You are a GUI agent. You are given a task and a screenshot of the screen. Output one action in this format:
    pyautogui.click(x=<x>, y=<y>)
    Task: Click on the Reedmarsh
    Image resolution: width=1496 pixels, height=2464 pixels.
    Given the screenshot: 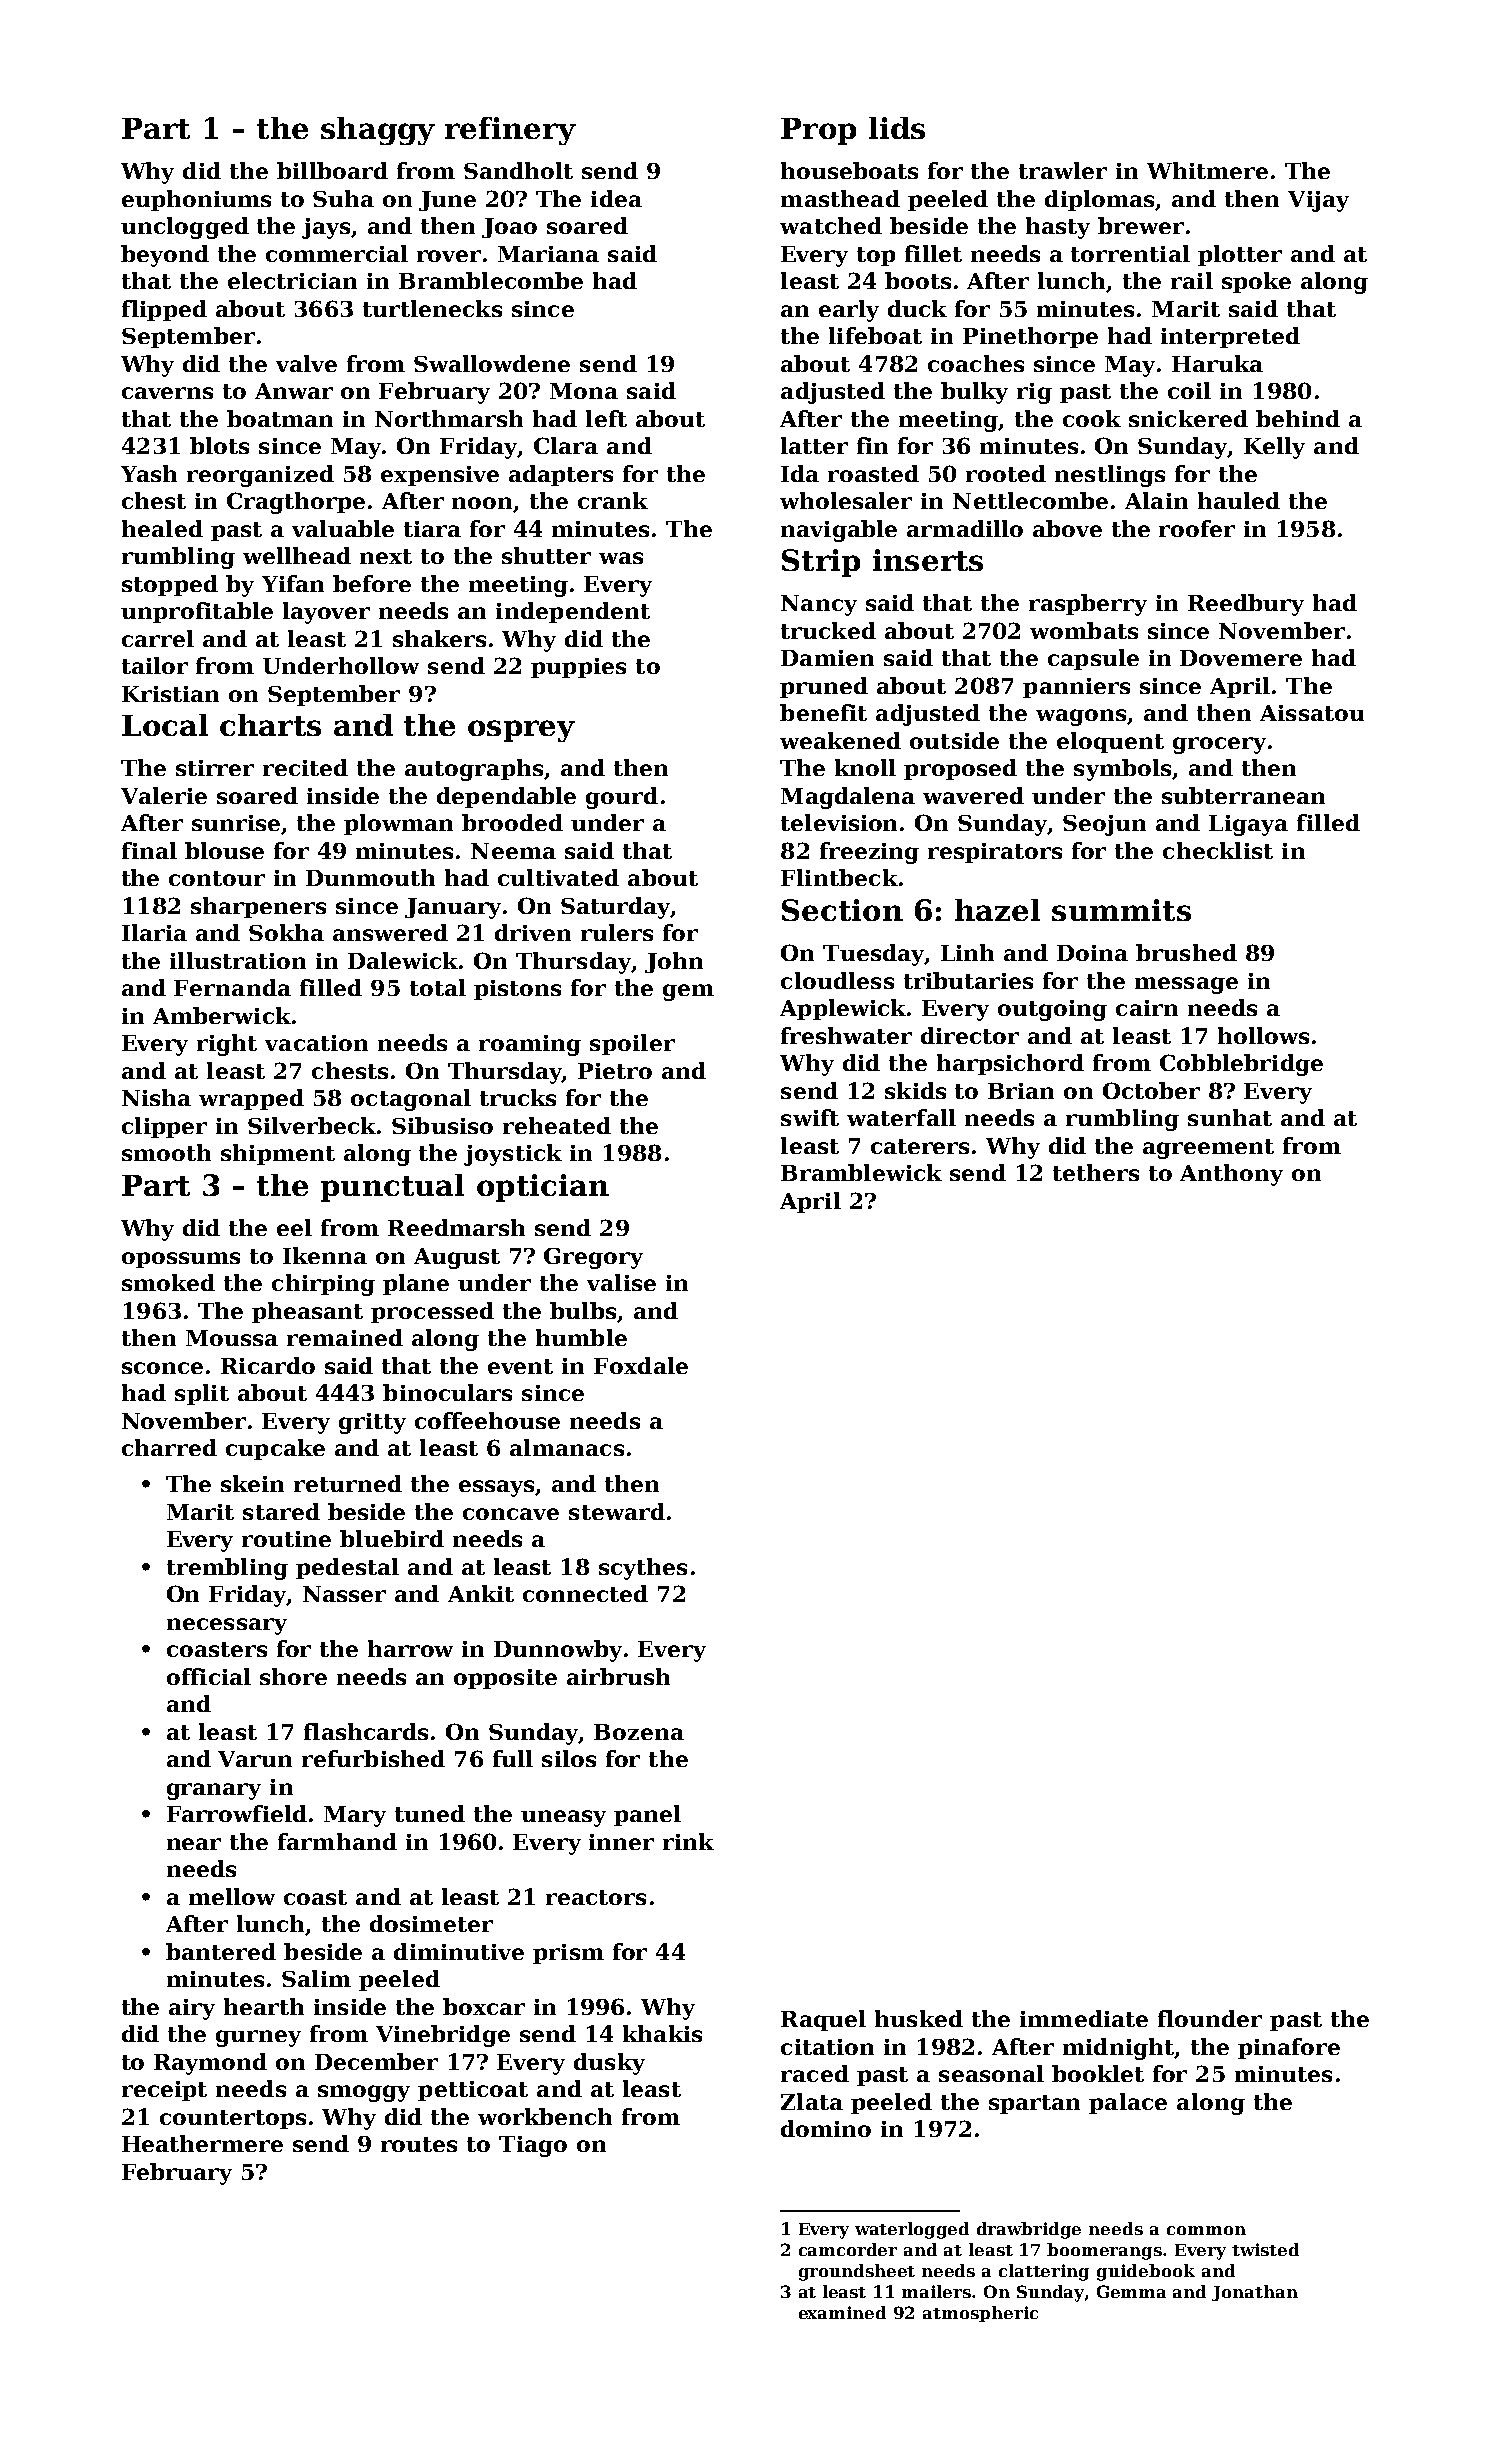 What is the action you would take?
    pyautogui.click(x=456, y=1227)
